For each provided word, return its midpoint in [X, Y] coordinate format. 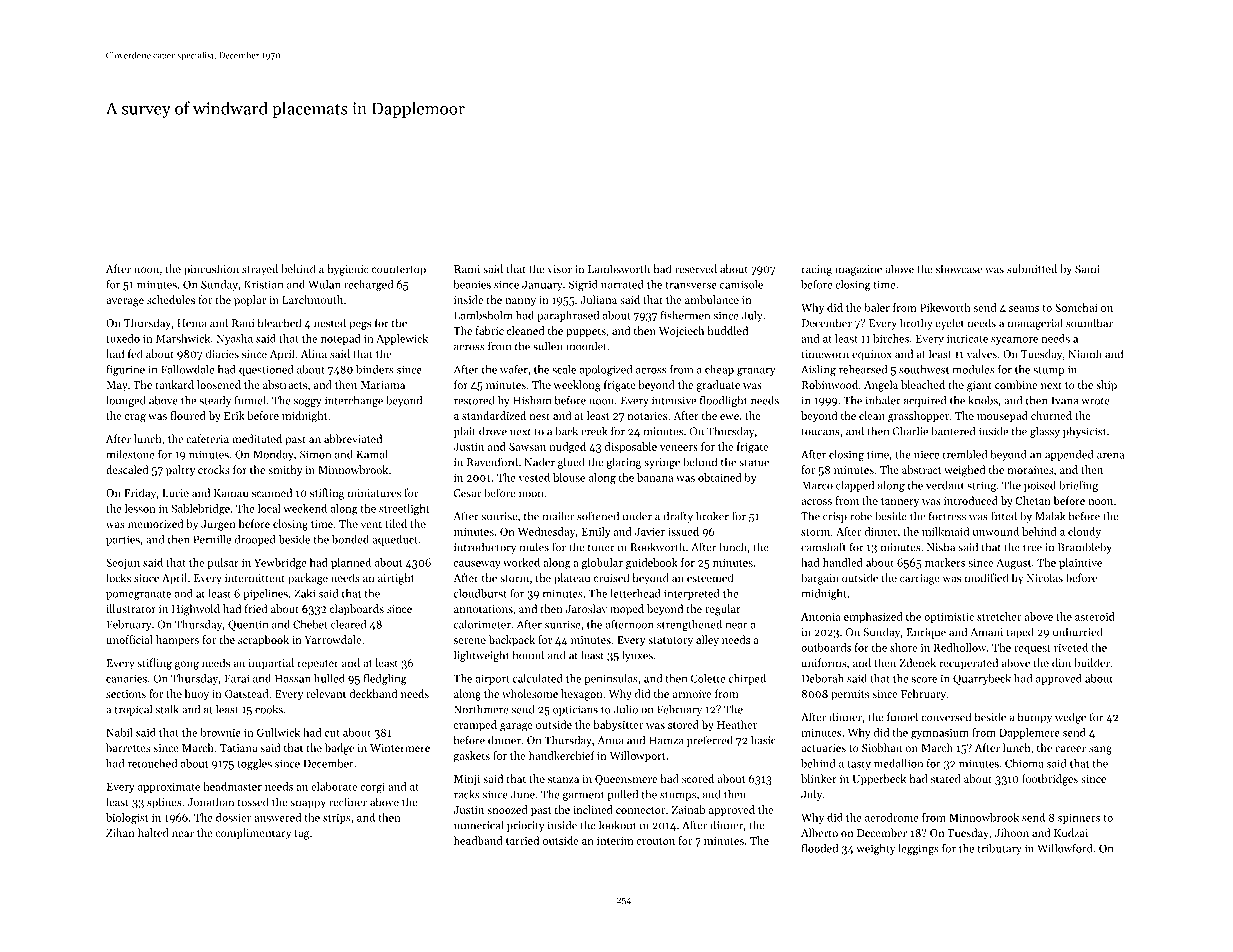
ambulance [712, 299]
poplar [250, 301]
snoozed [507, 809]
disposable [631, 447]
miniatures [374, 493]
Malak [1050, 516]
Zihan [120, 832]
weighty [875, 849]
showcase [959, 268]
